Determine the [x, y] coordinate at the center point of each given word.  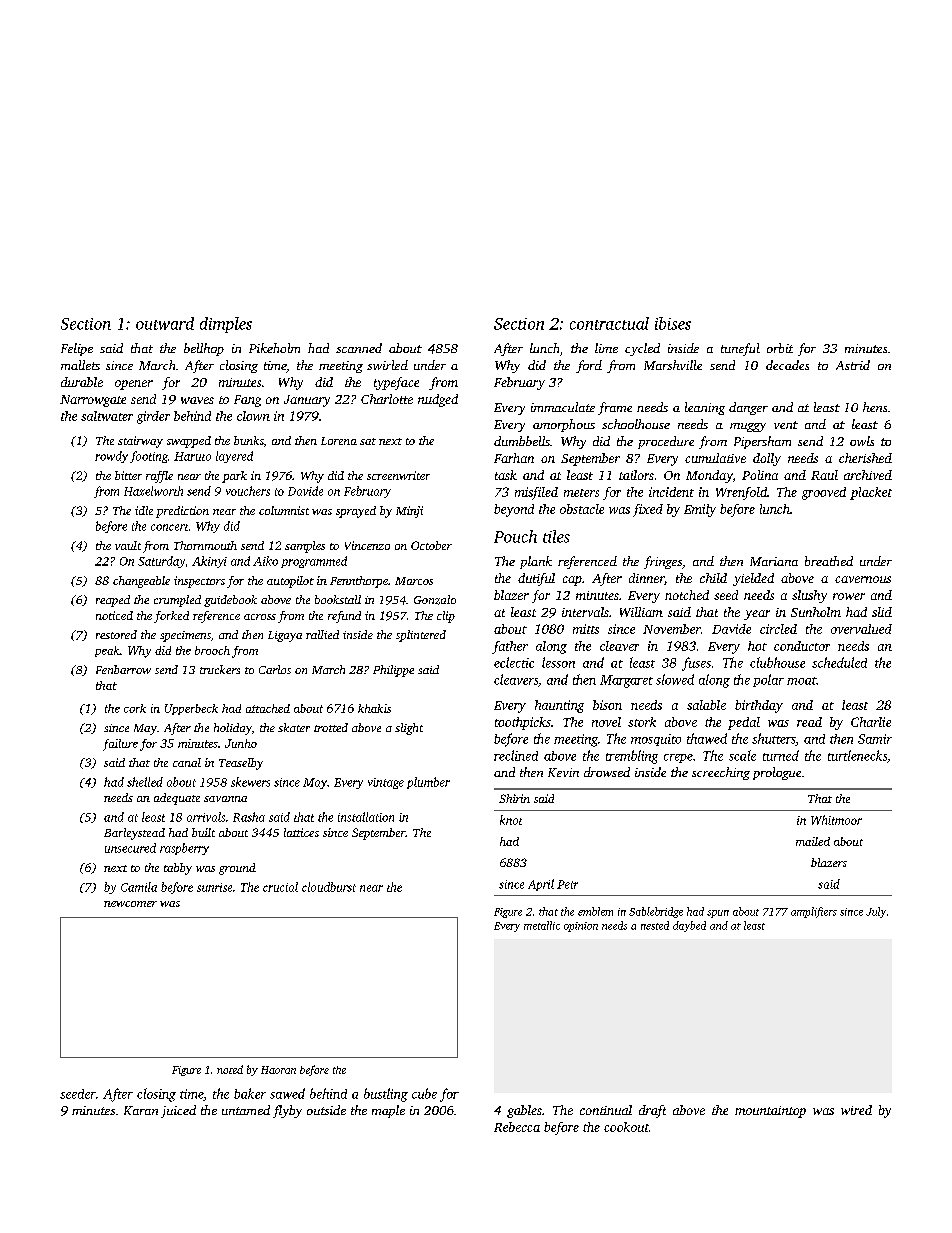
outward [165, 323]
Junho [241, 743]
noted [230, 1069]
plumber [428, 783]
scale [742, 755]
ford [589, 366]
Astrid [853, 365]
